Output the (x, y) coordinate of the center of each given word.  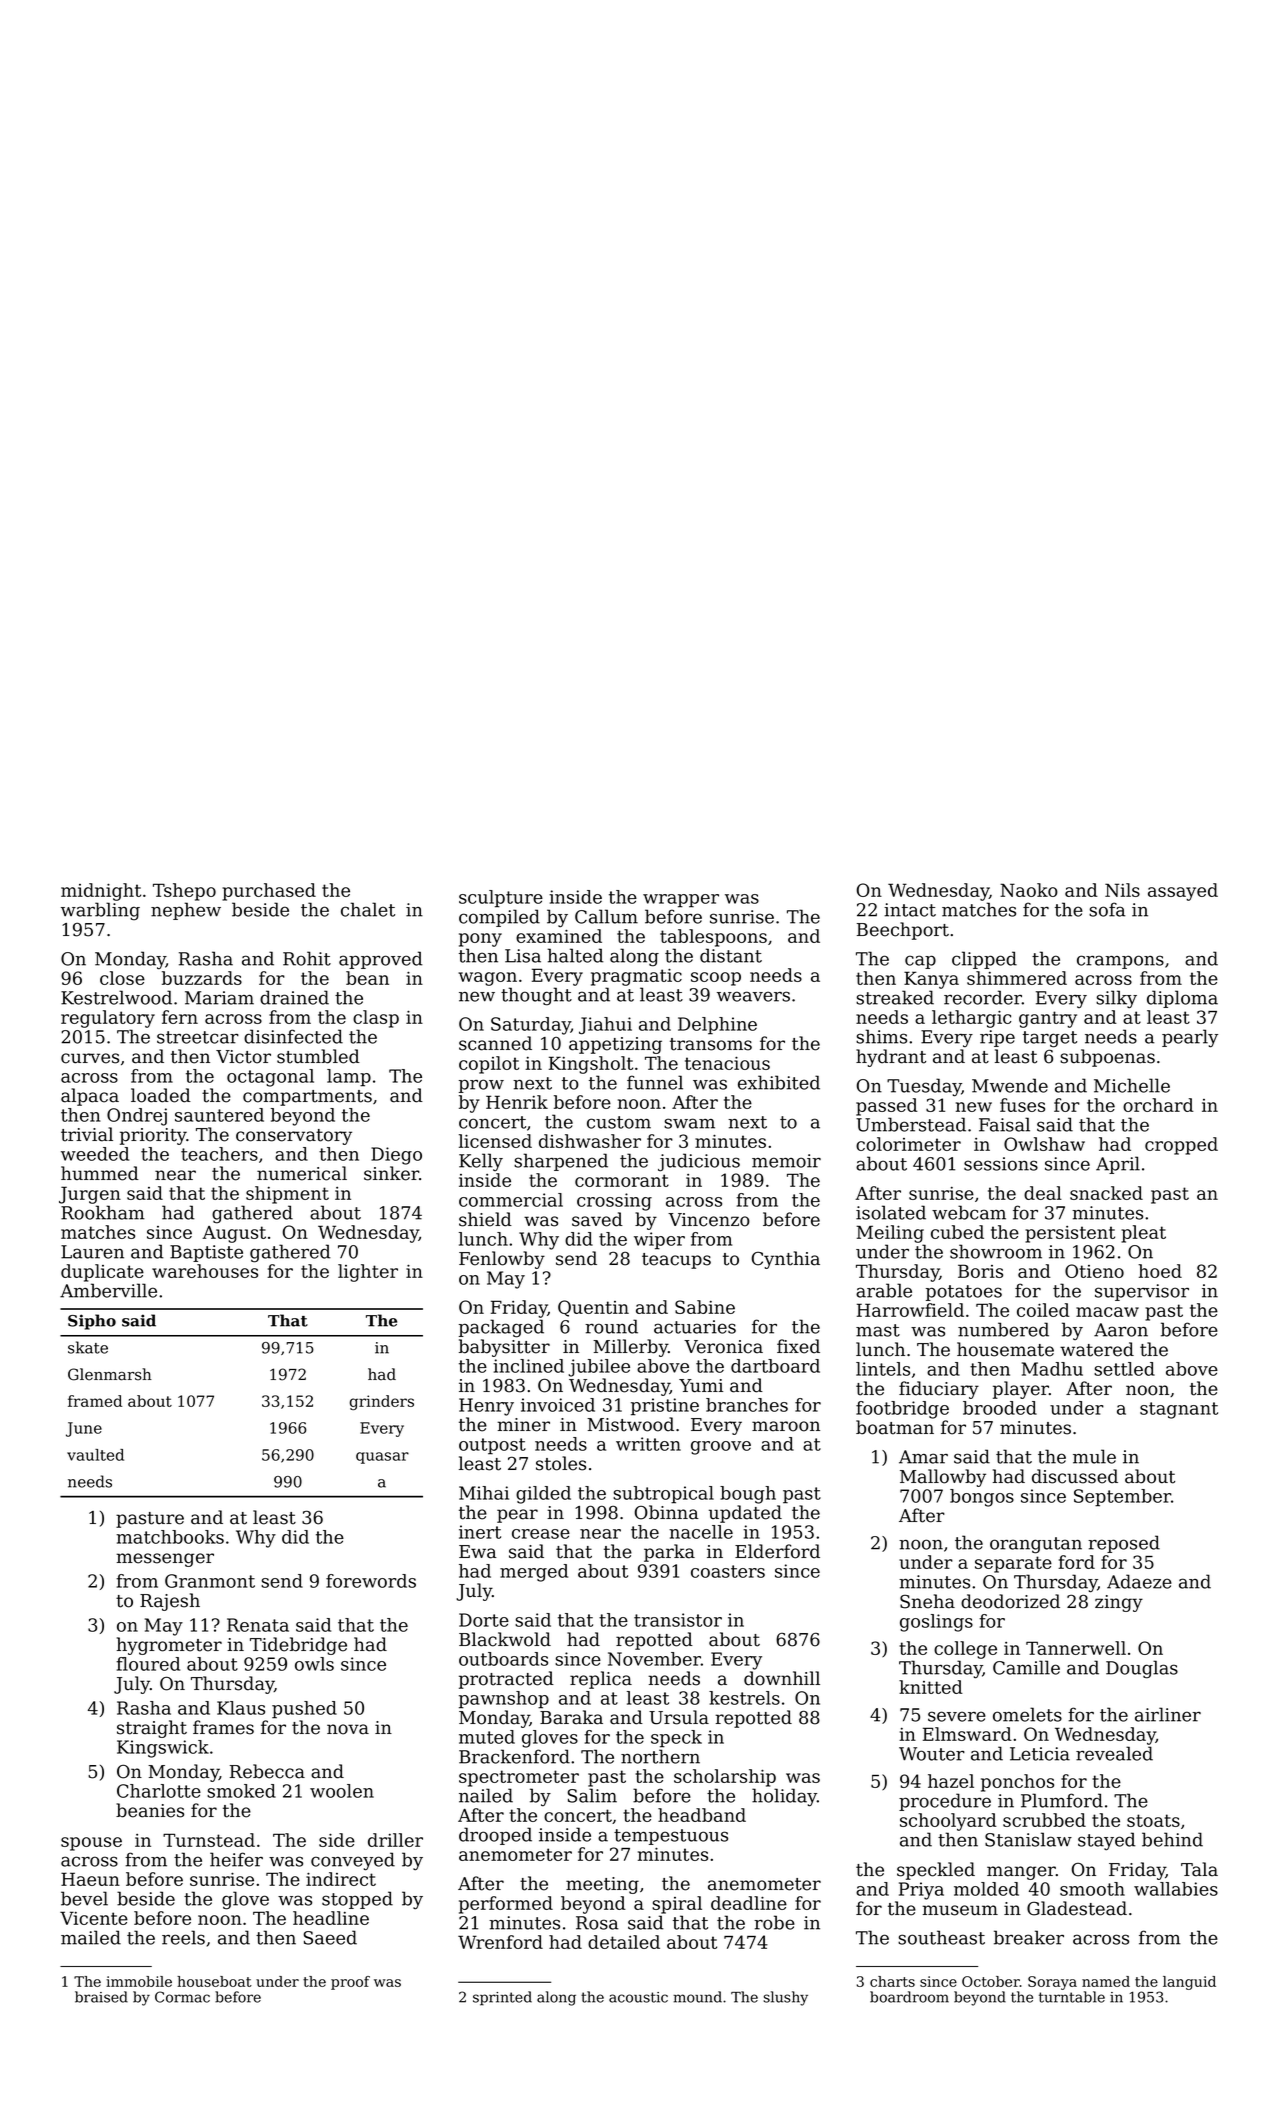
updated (745, 1514)
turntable (1072, 1997)
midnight (101, 892)
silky (1116, 999)
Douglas (1142, 1669)
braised (101, 1997)
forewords (371, 1581)
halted (575, 955)
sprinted (502, 1998)
